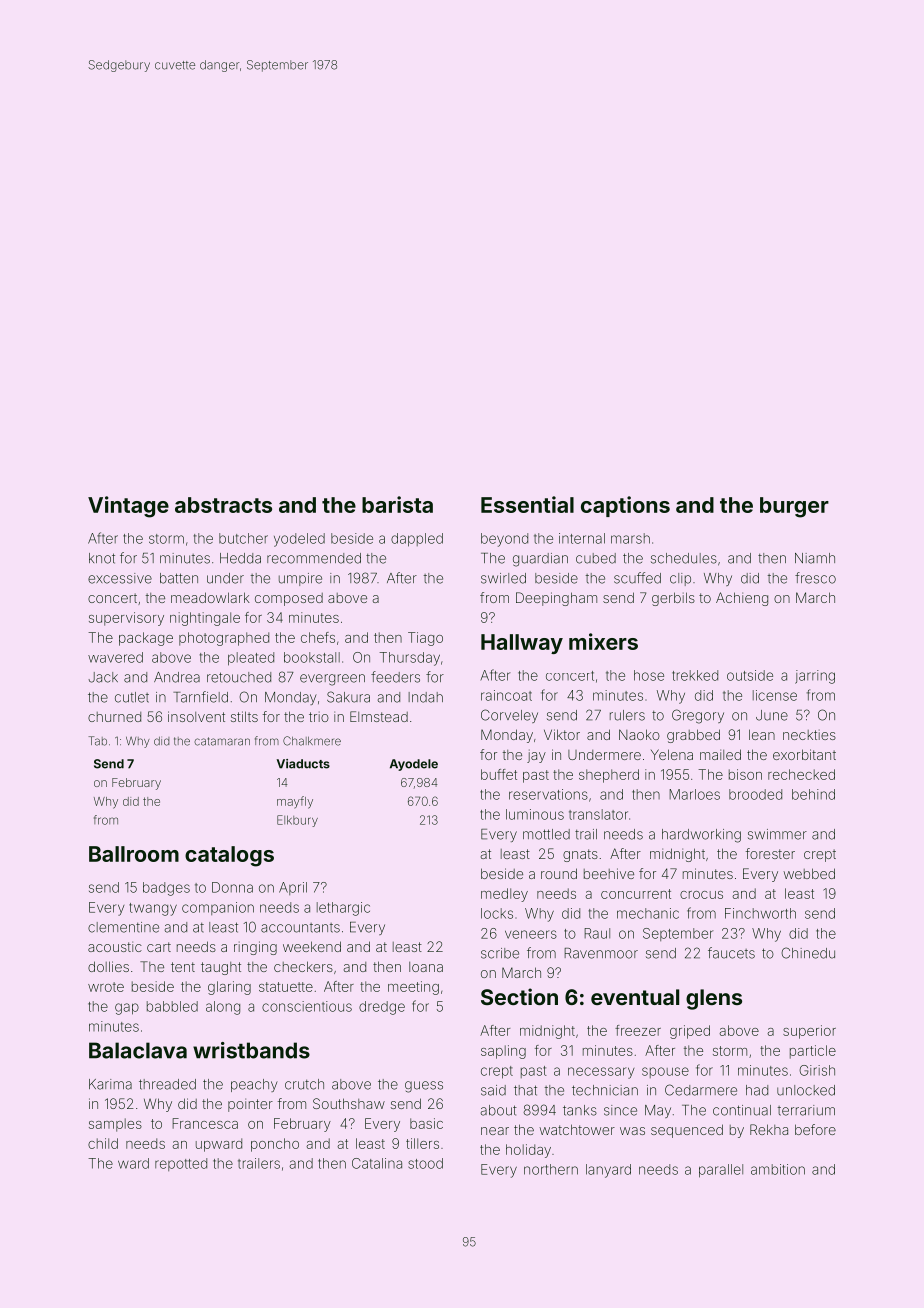 This document has height=1308, width=924. Describe the element at coordinates (120, 578) in the document. I see `excessive` at that location.
